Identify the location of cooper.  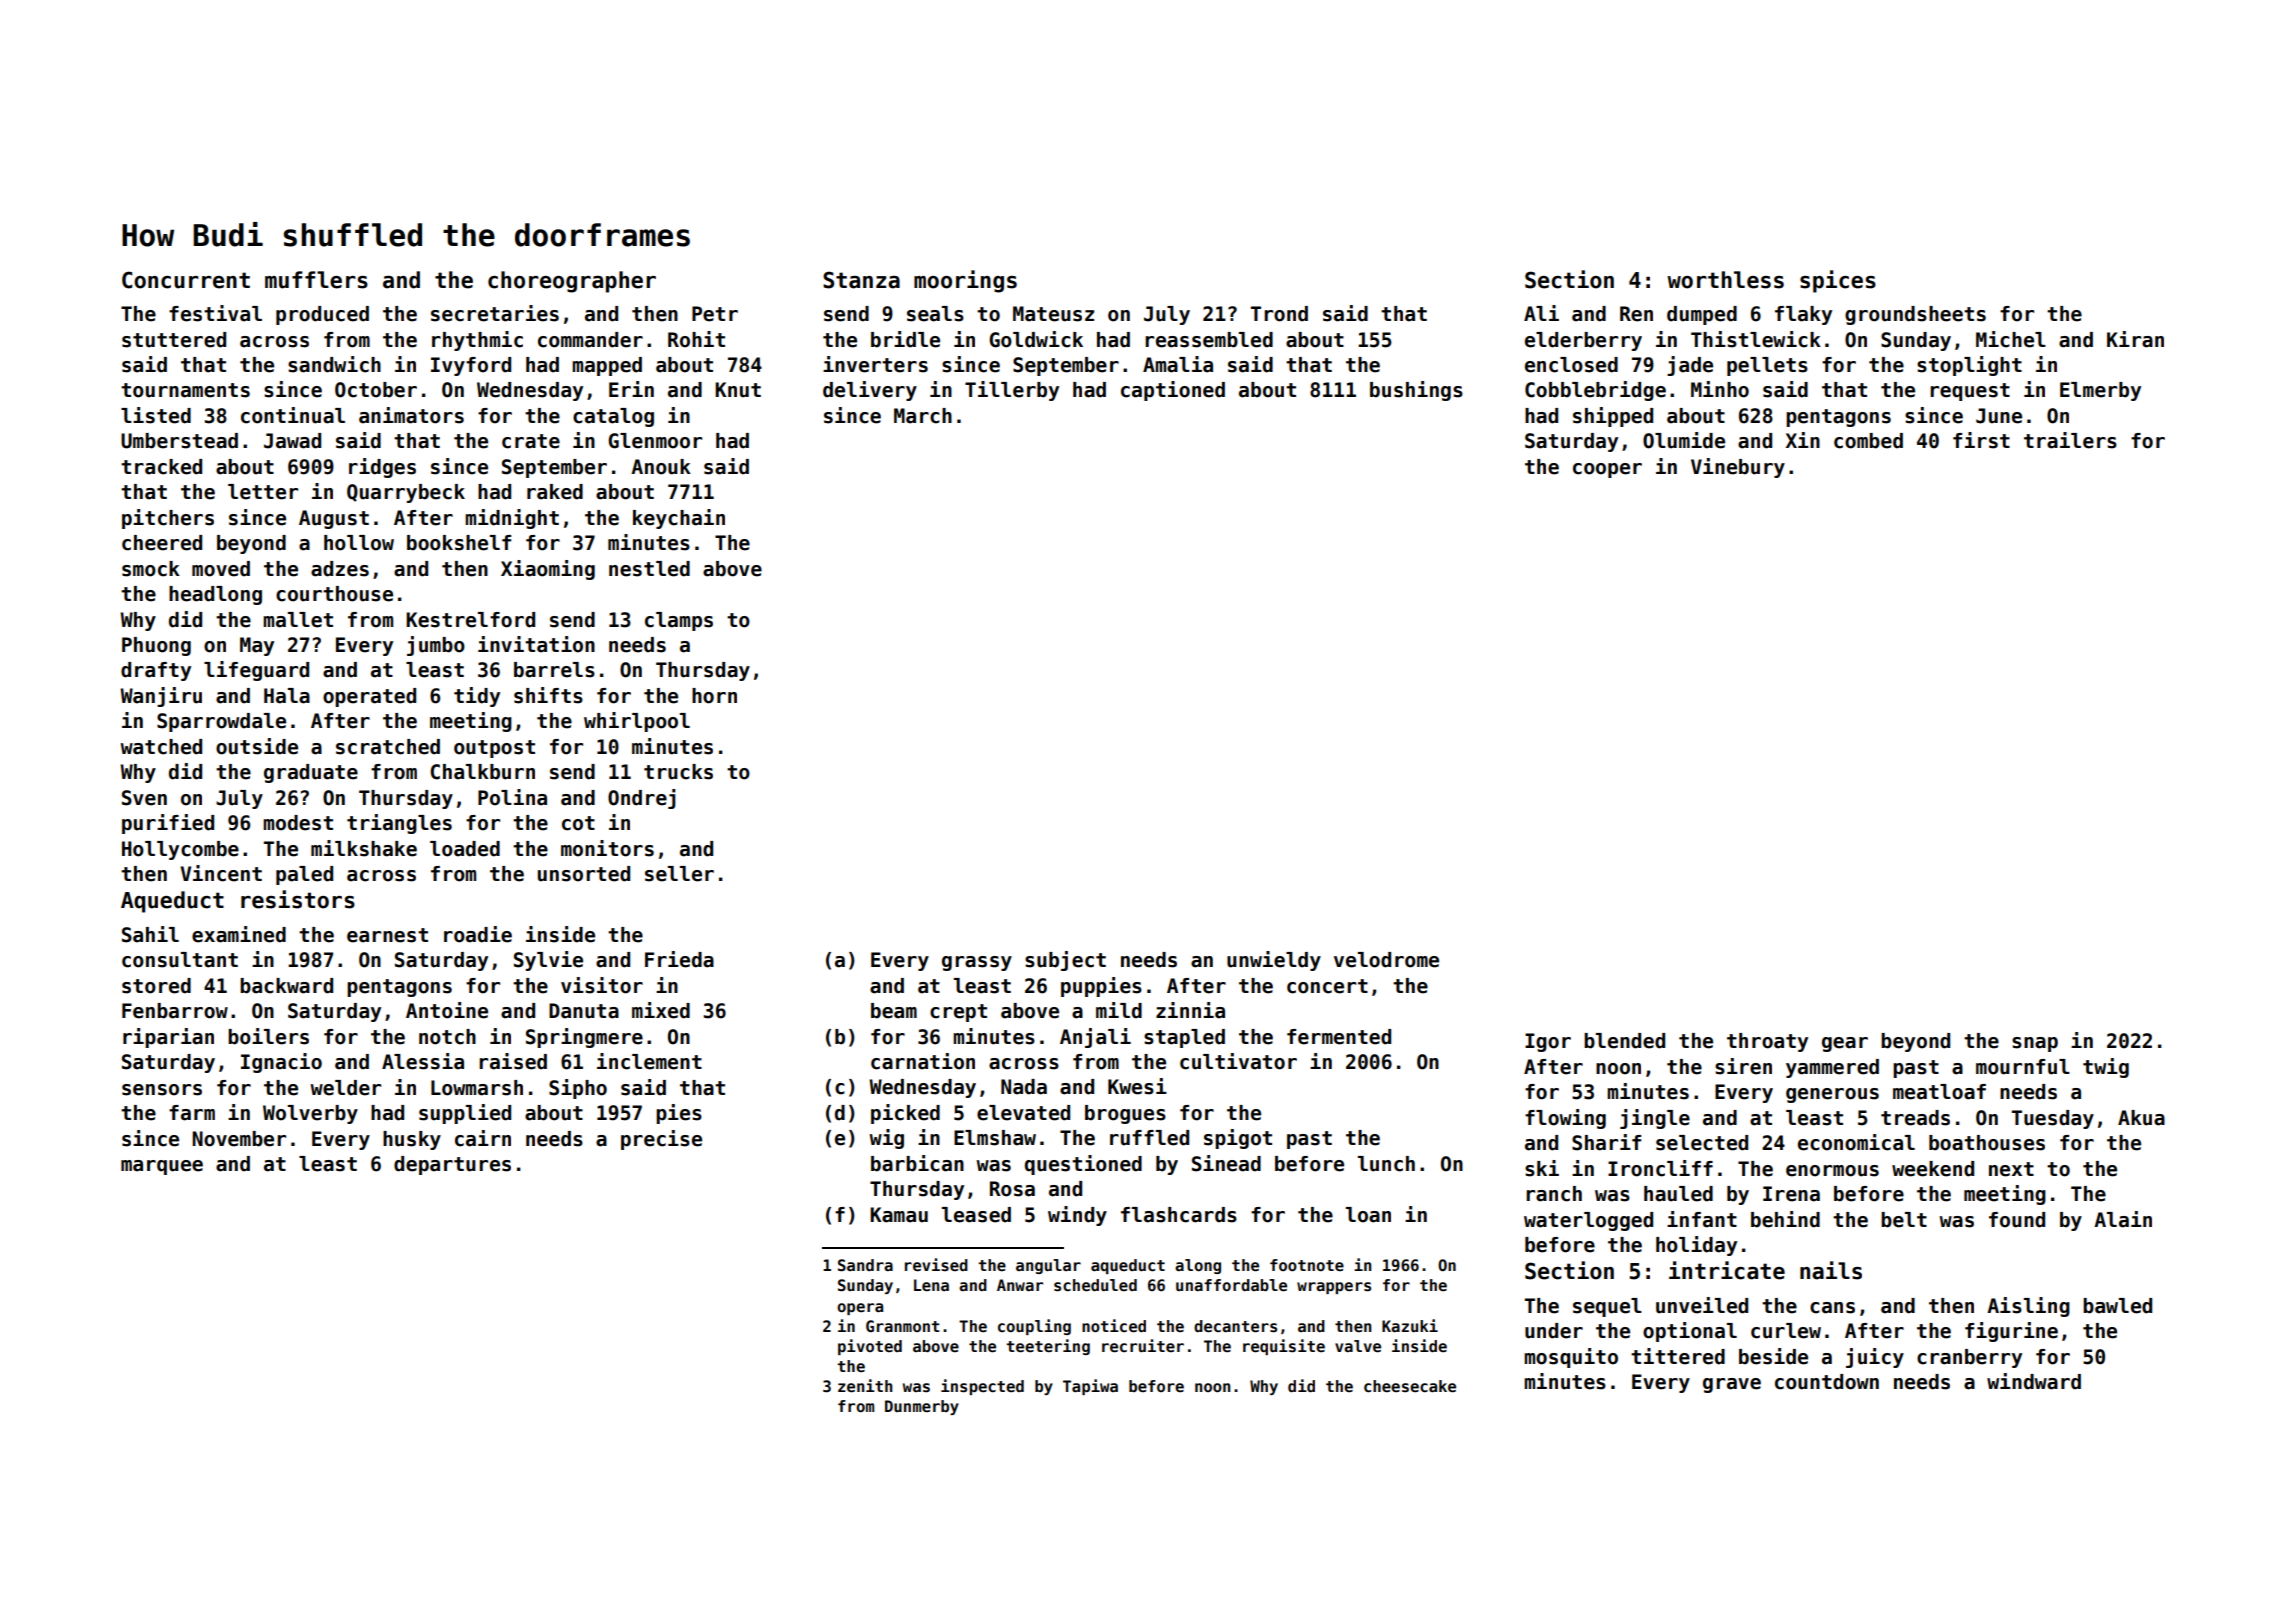
(1607, 470).
